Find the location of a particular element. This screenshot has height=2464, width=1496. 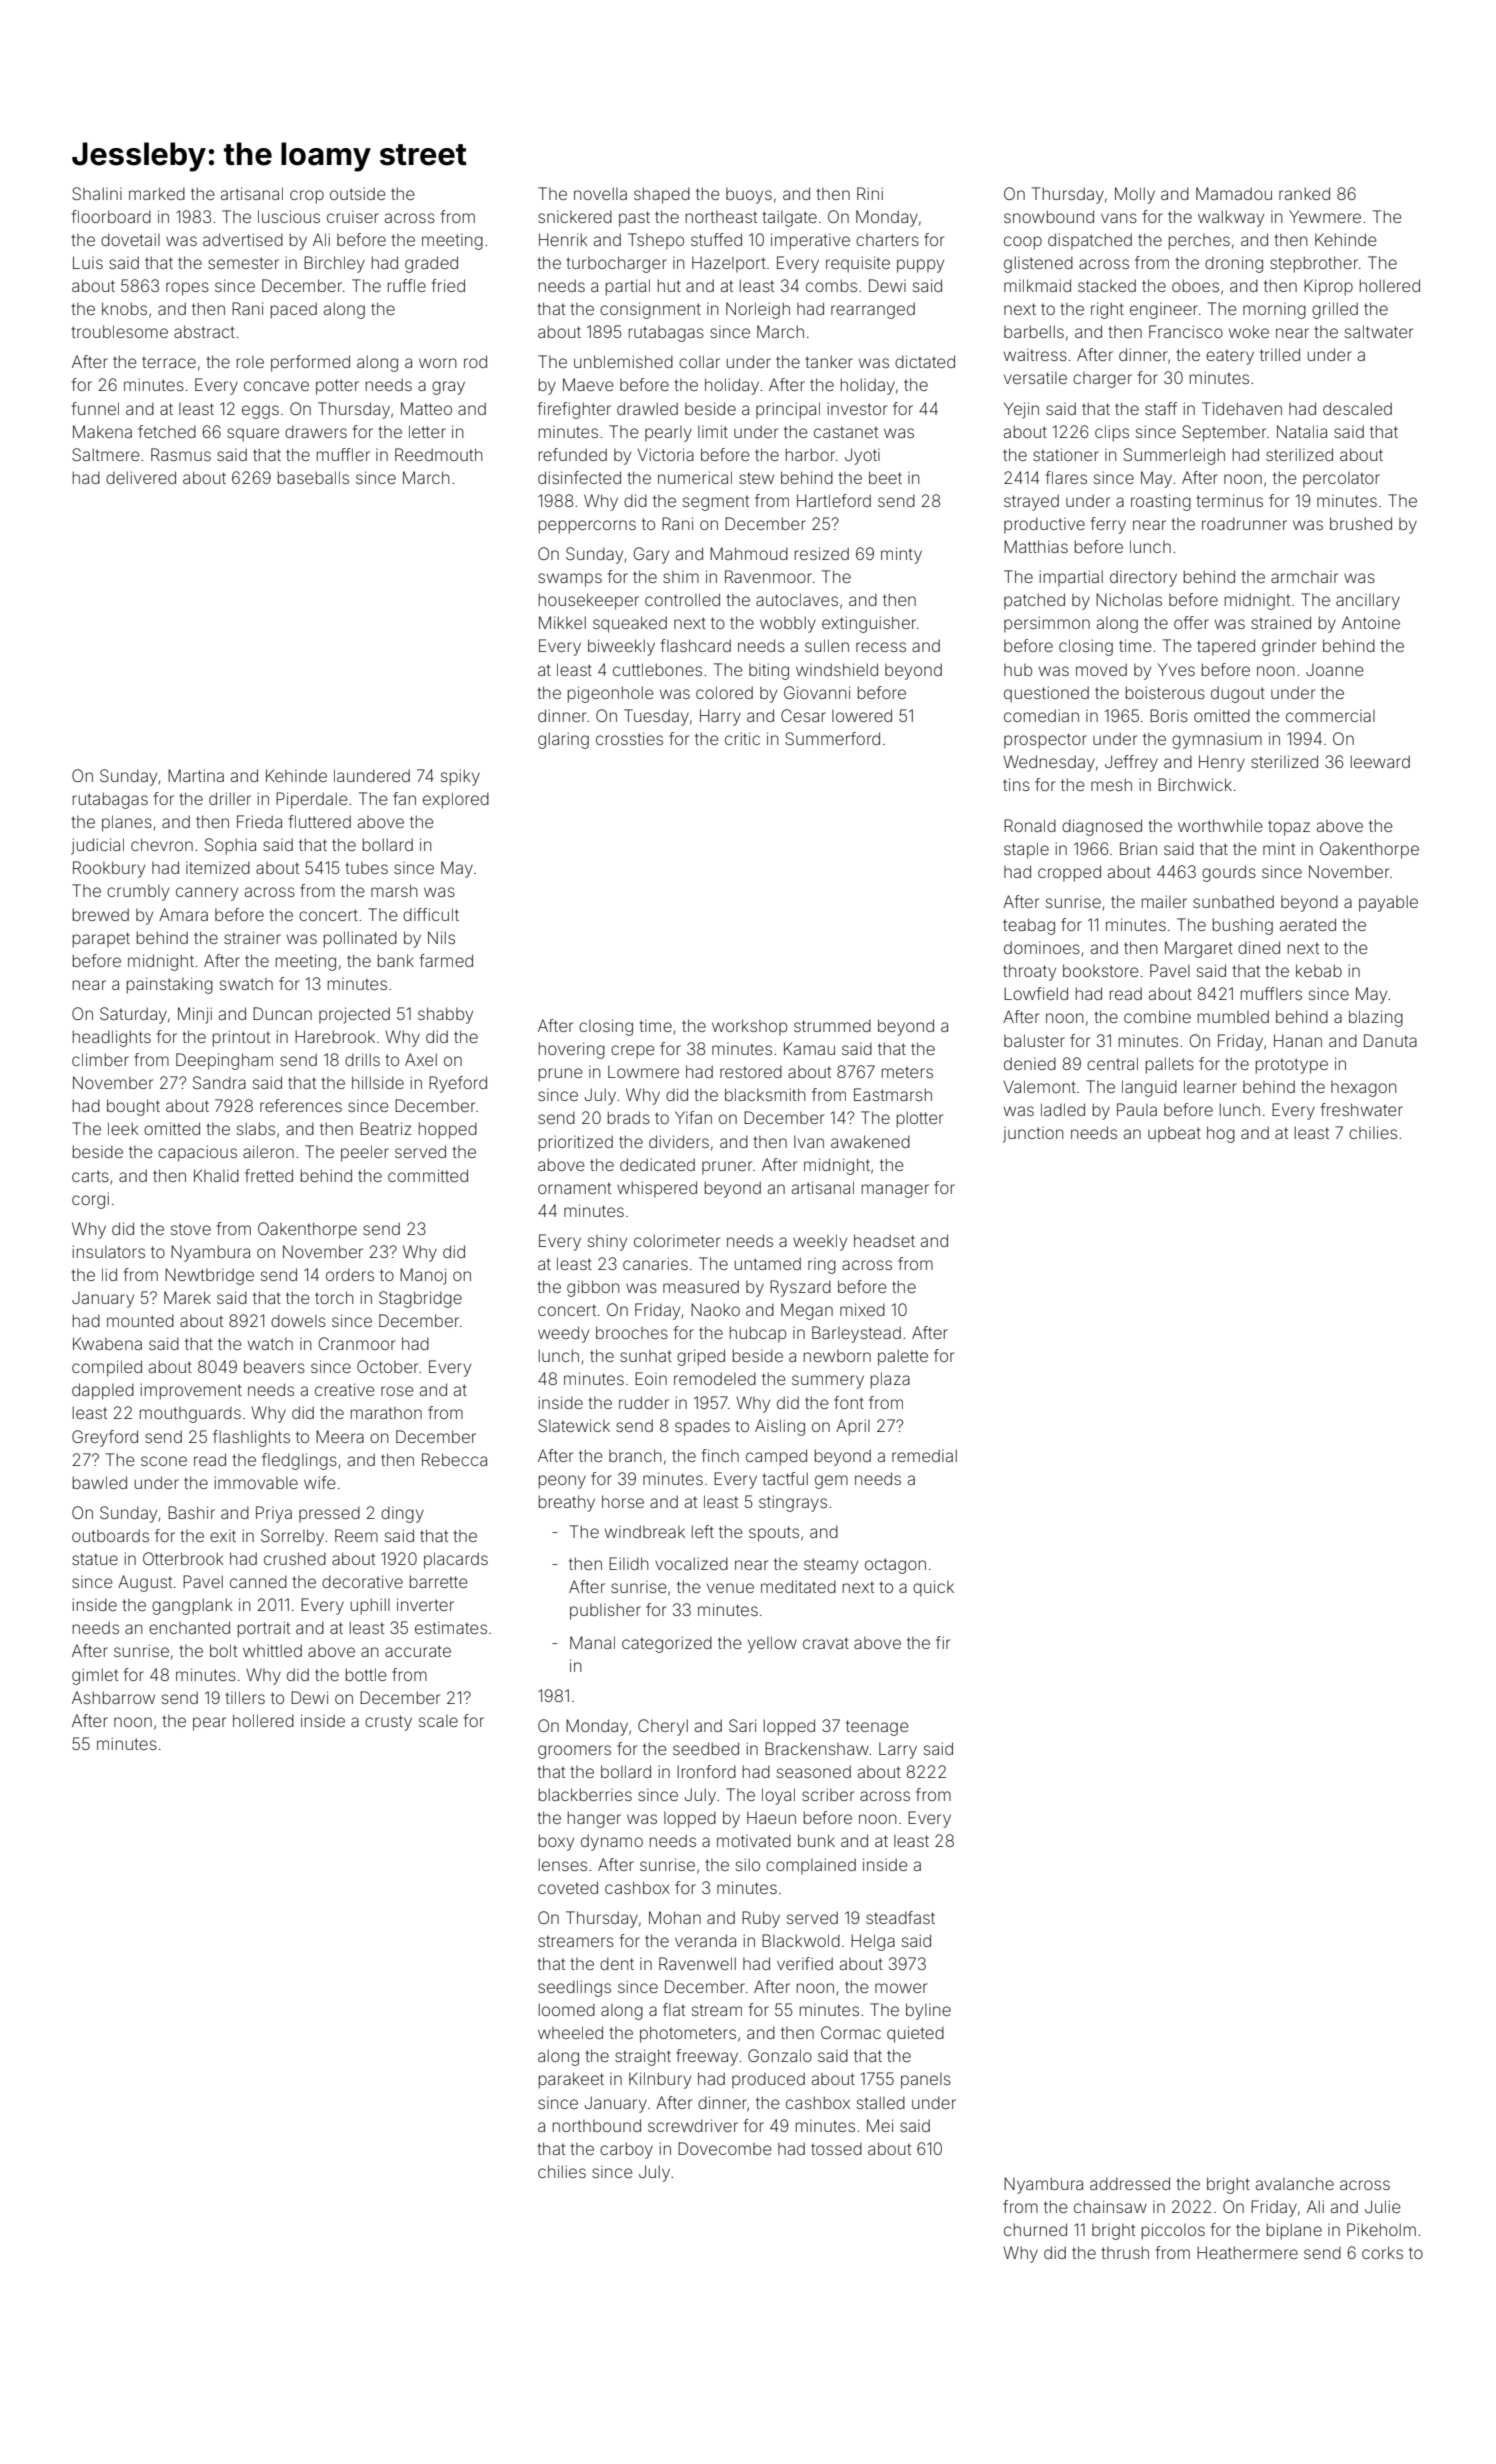

outside is located at coordinates (358, 193).
